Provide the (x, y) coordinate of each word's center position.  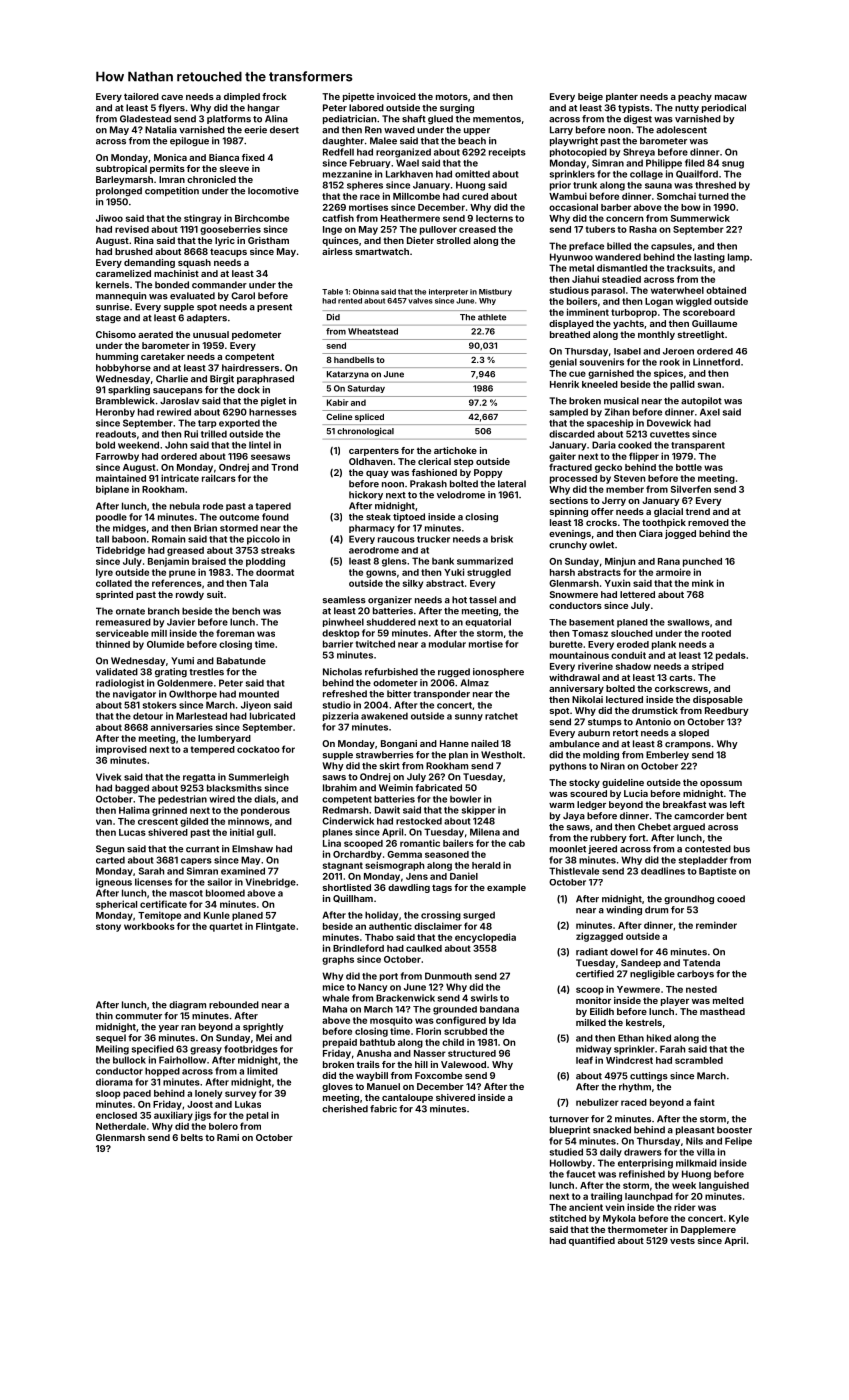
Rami (228, 1137)
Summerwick (700, 218)
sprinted (114, 595)
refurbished (391, 672)
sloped (694, 733)
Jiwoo (109, 218)
